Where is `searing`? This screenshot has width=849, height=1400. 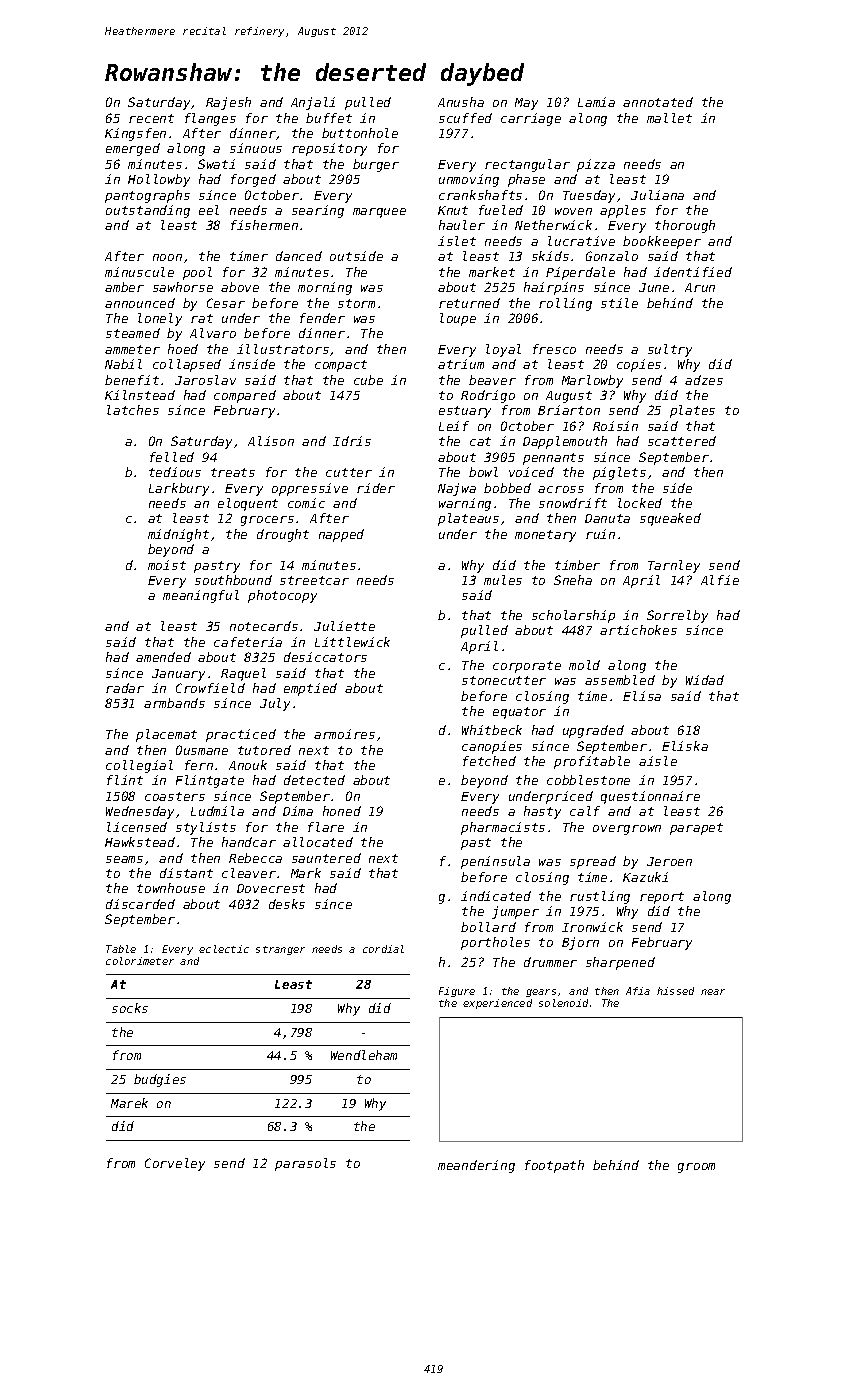
searing is located at coordinates (318, 211).
